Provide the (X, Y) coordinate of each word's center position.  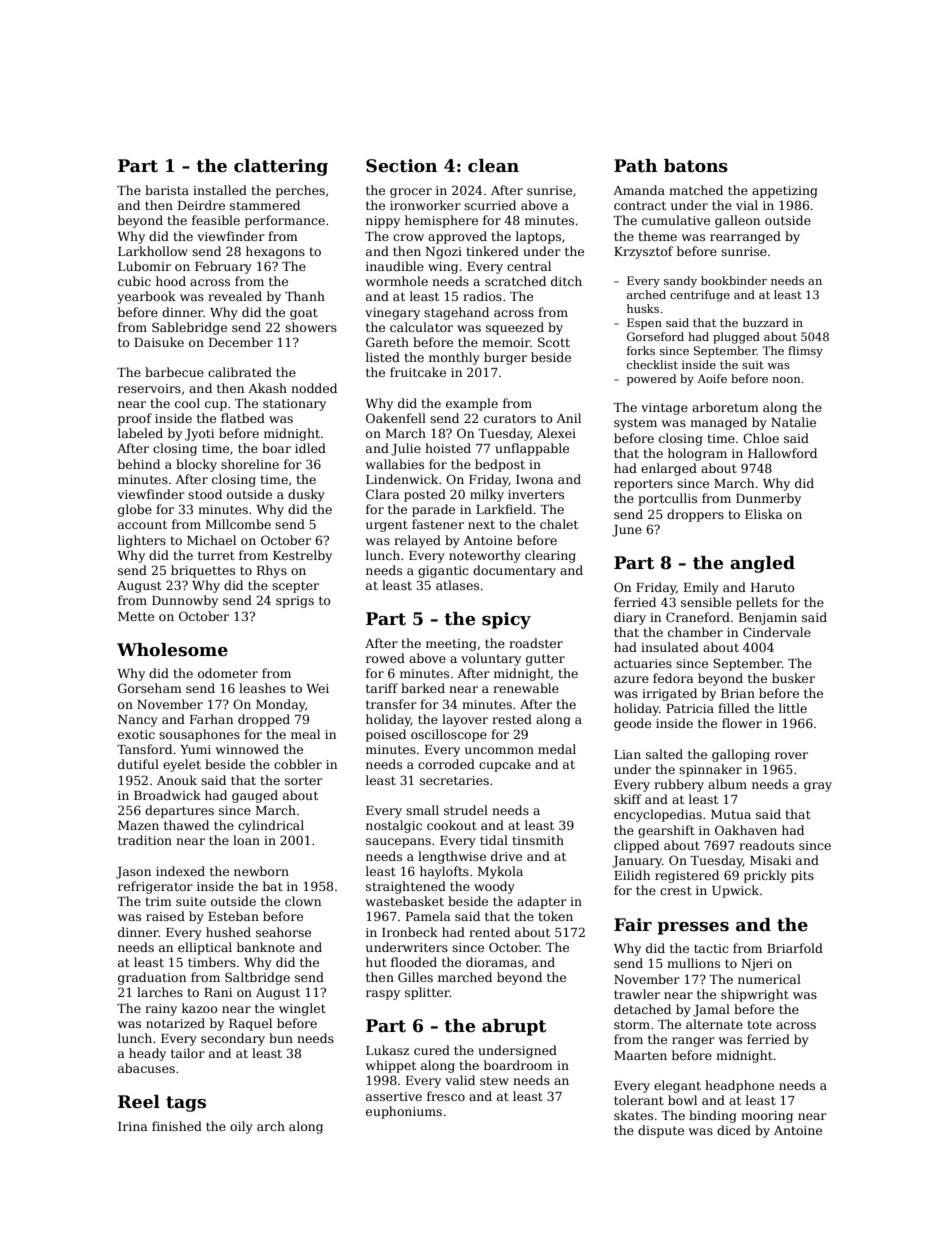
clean (493, 166)
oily (241, 1127)
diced (734, 1130)
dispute (661, 1131)
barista (167, 190)
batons (696, 166)
